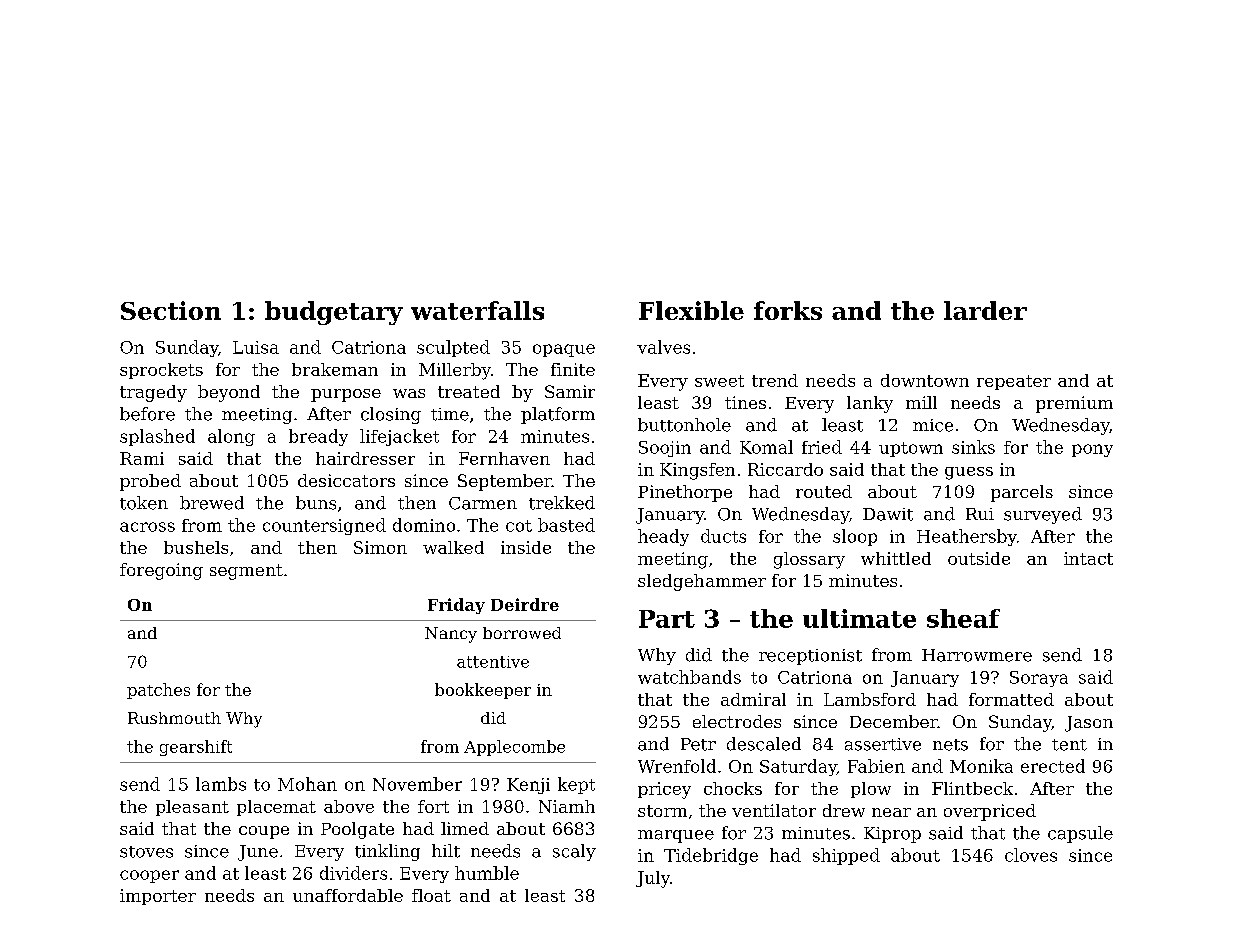 The width and height of the image is (1233, 952). I want to click on treated, so click(469, 391).
